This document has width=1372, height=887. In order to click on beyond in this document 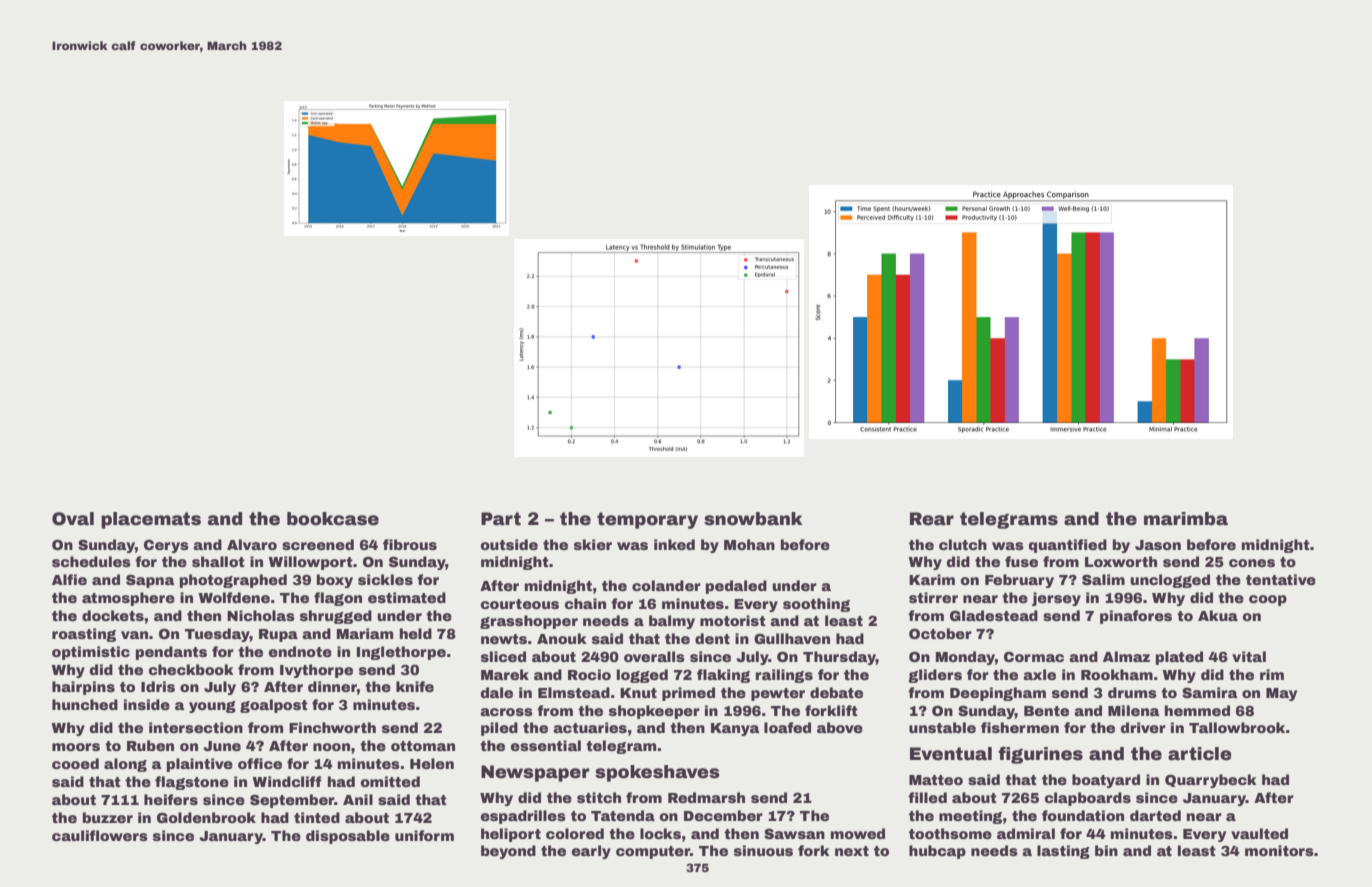, I will do `click(508, 852)`.
